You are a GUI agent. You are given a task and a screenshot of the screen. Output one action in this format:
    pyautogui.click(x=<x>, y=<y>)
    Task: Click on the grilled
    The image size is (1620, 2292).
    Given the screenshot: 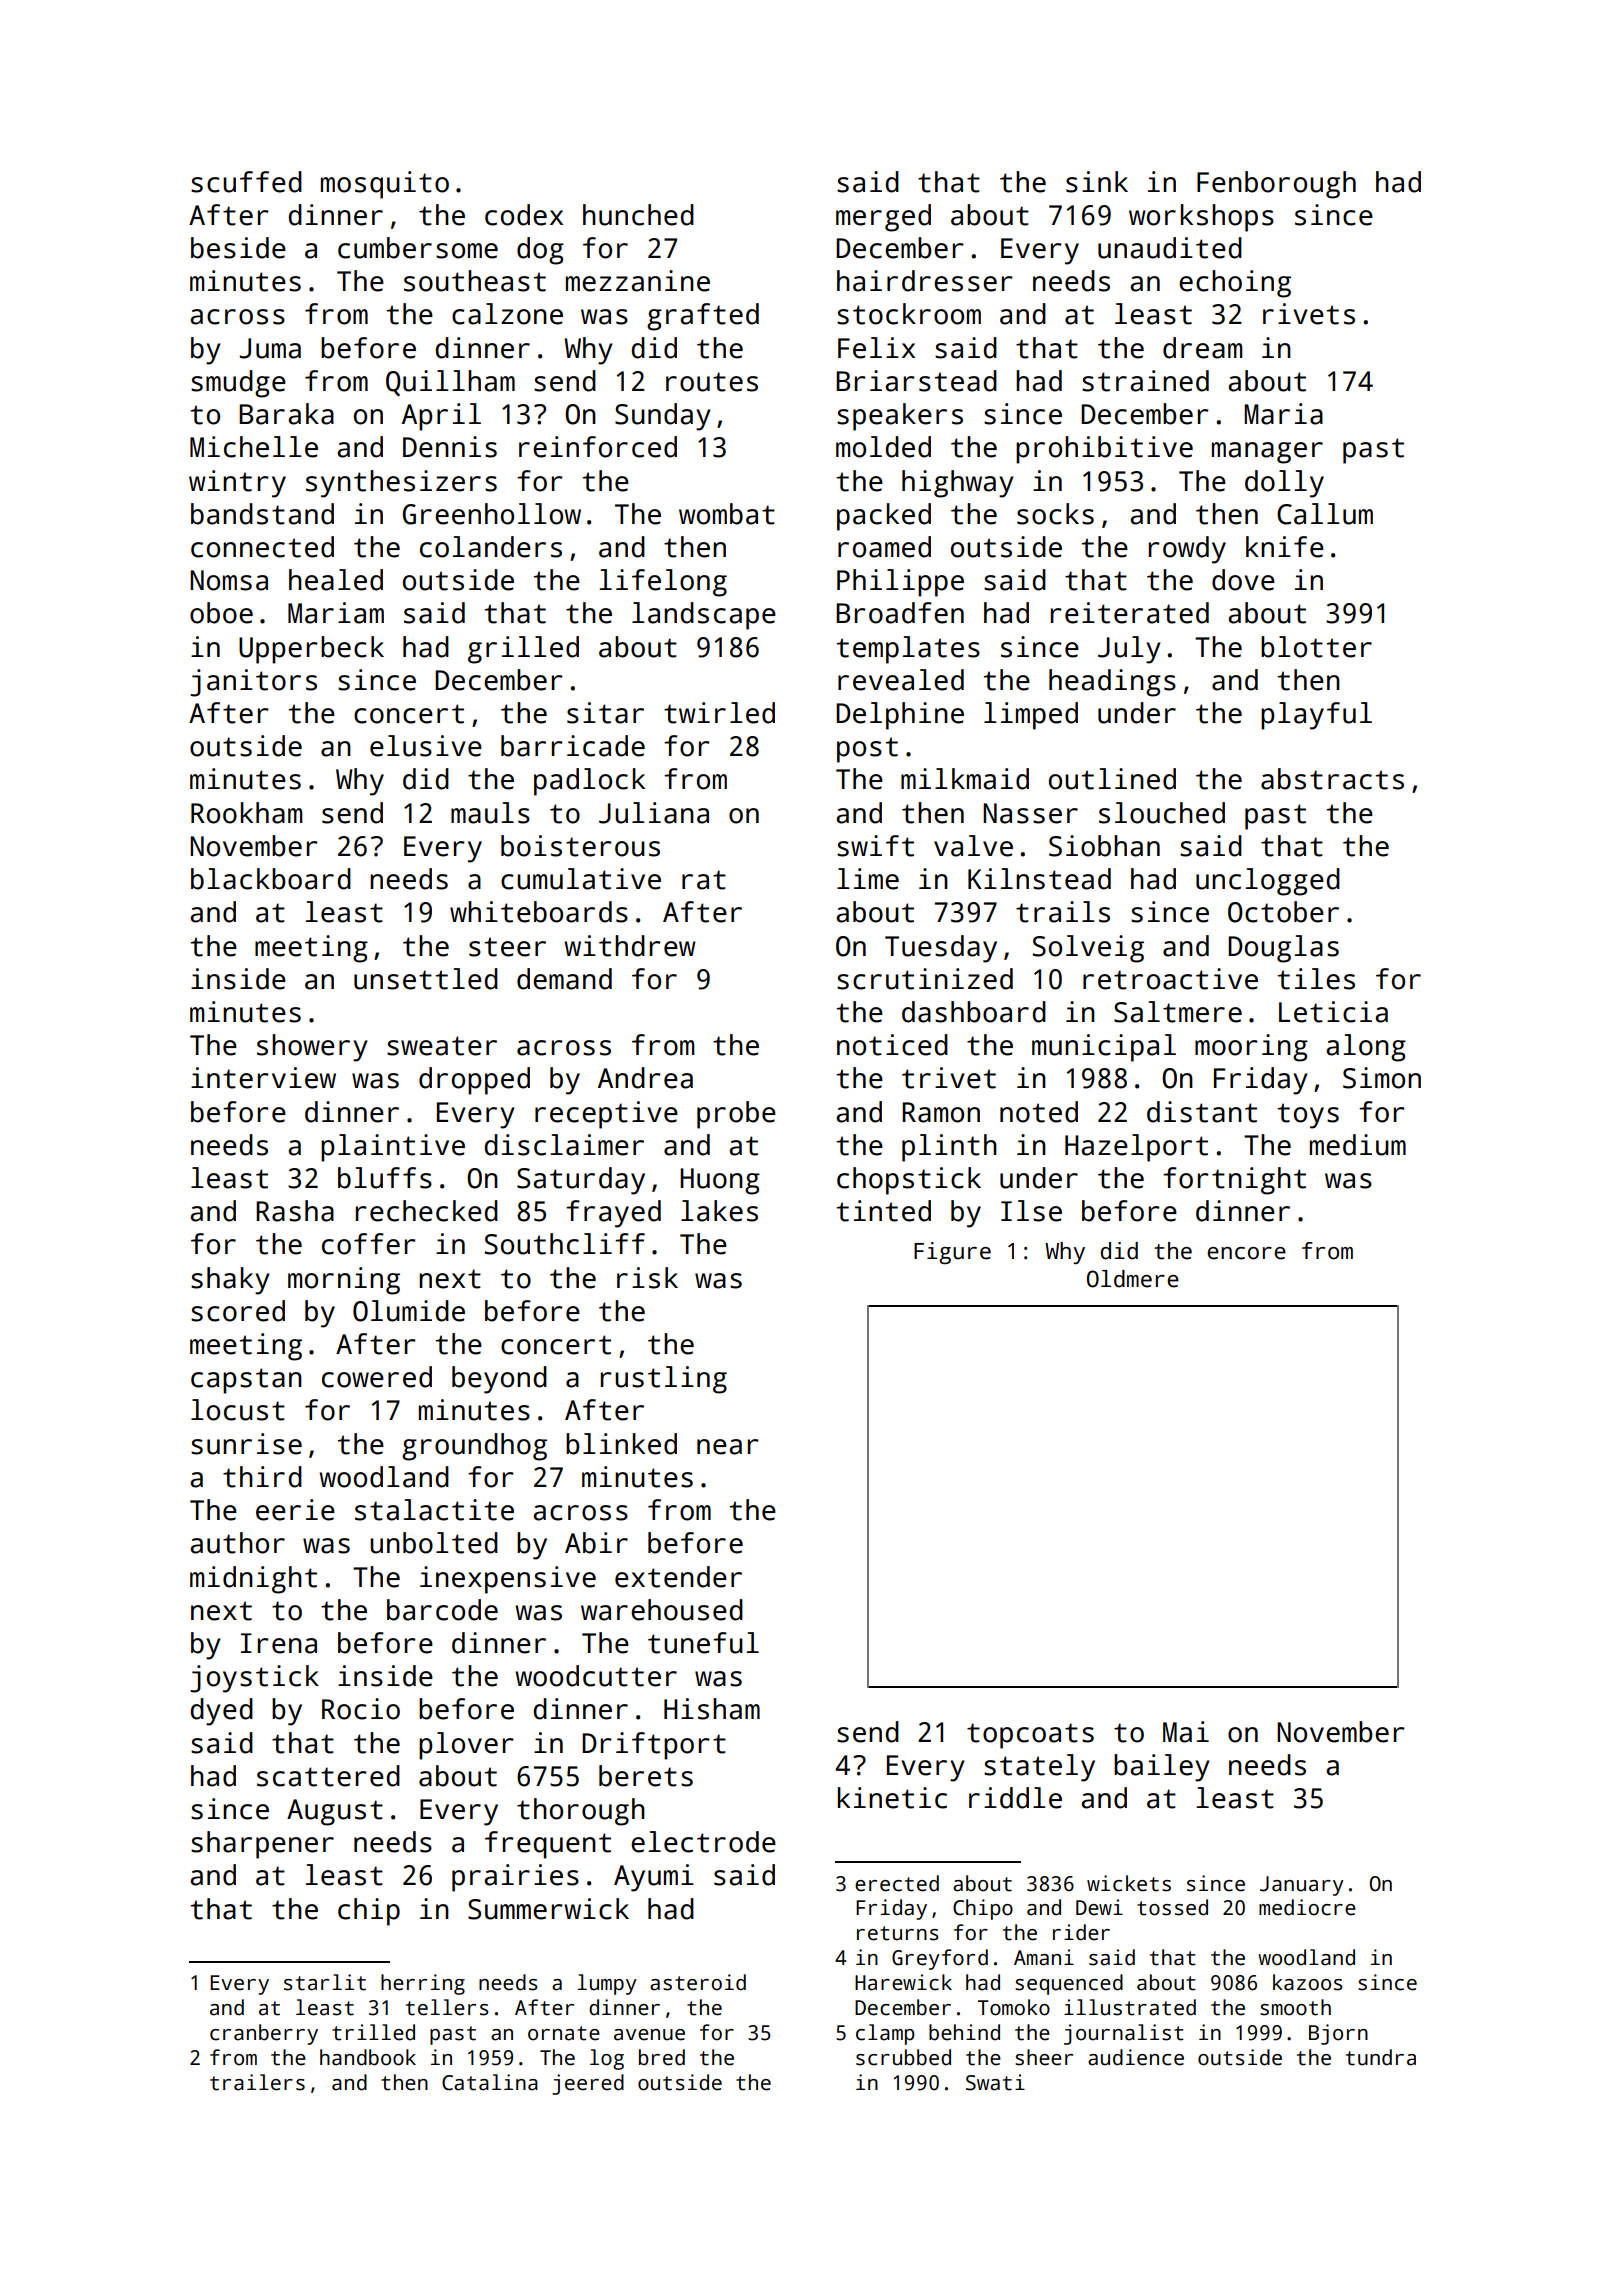 What is the action you would take?
    pyautogui.click(x=523, y=650)
